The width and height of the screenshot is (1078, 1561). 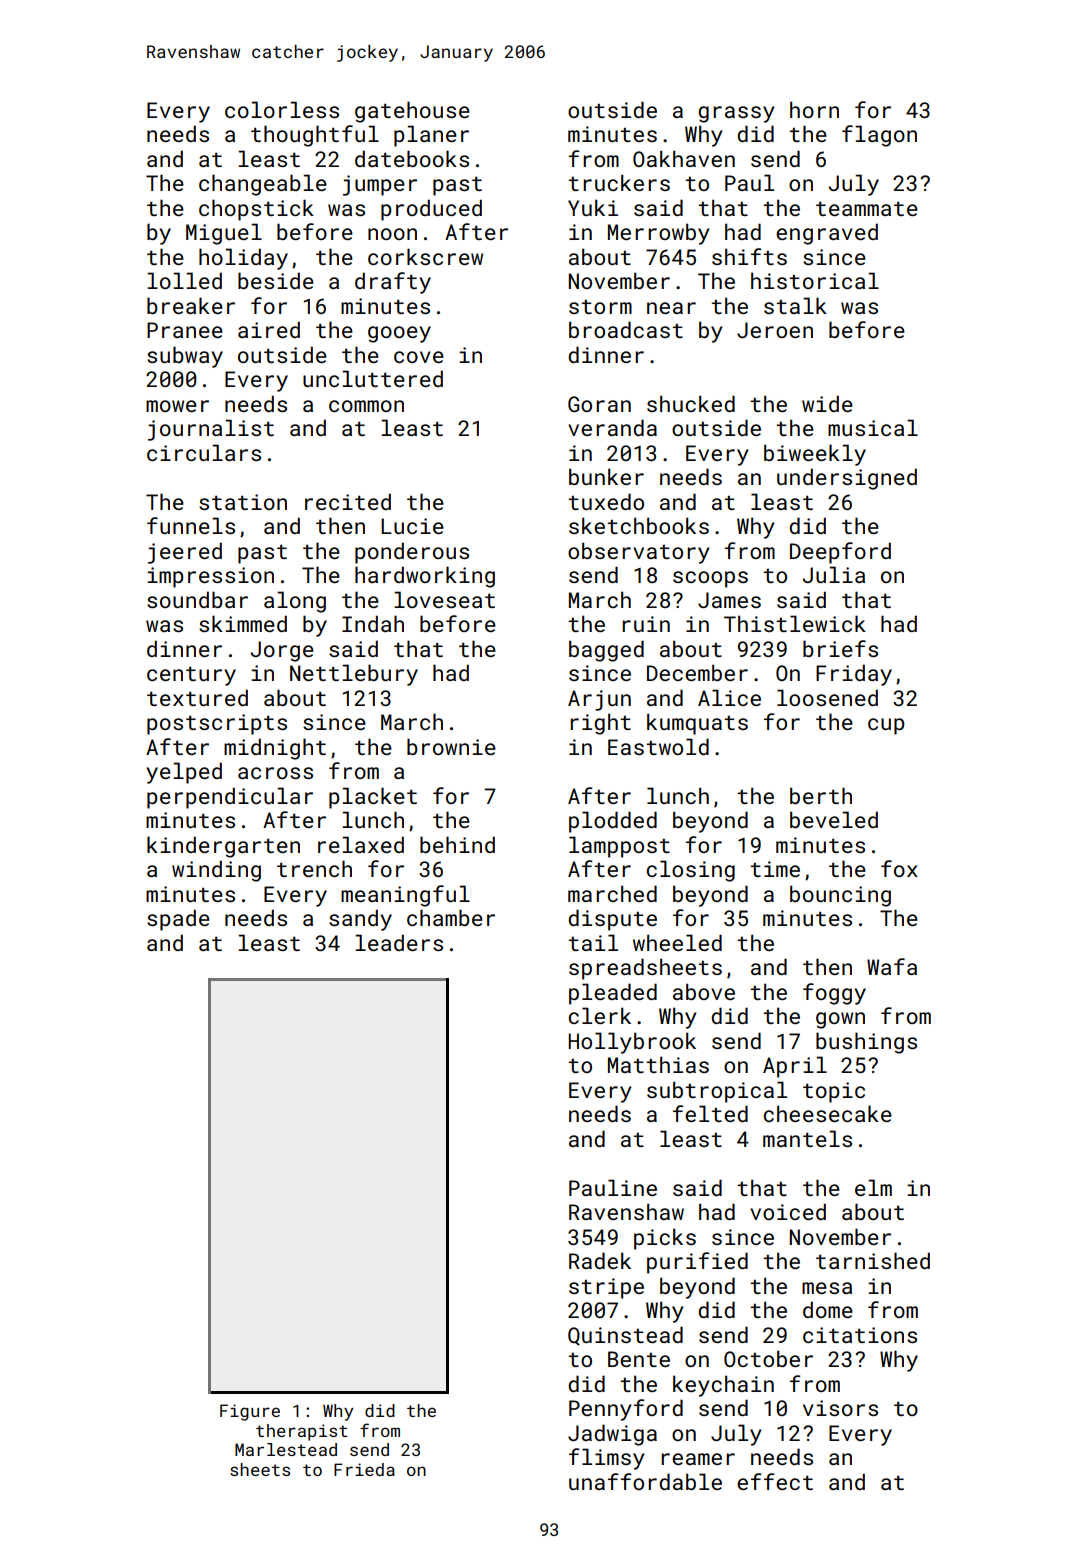 What do you see at coordinates (364, 1469) in the screenshot?
I see `Frieda` at bounding box center [364, 1469].
